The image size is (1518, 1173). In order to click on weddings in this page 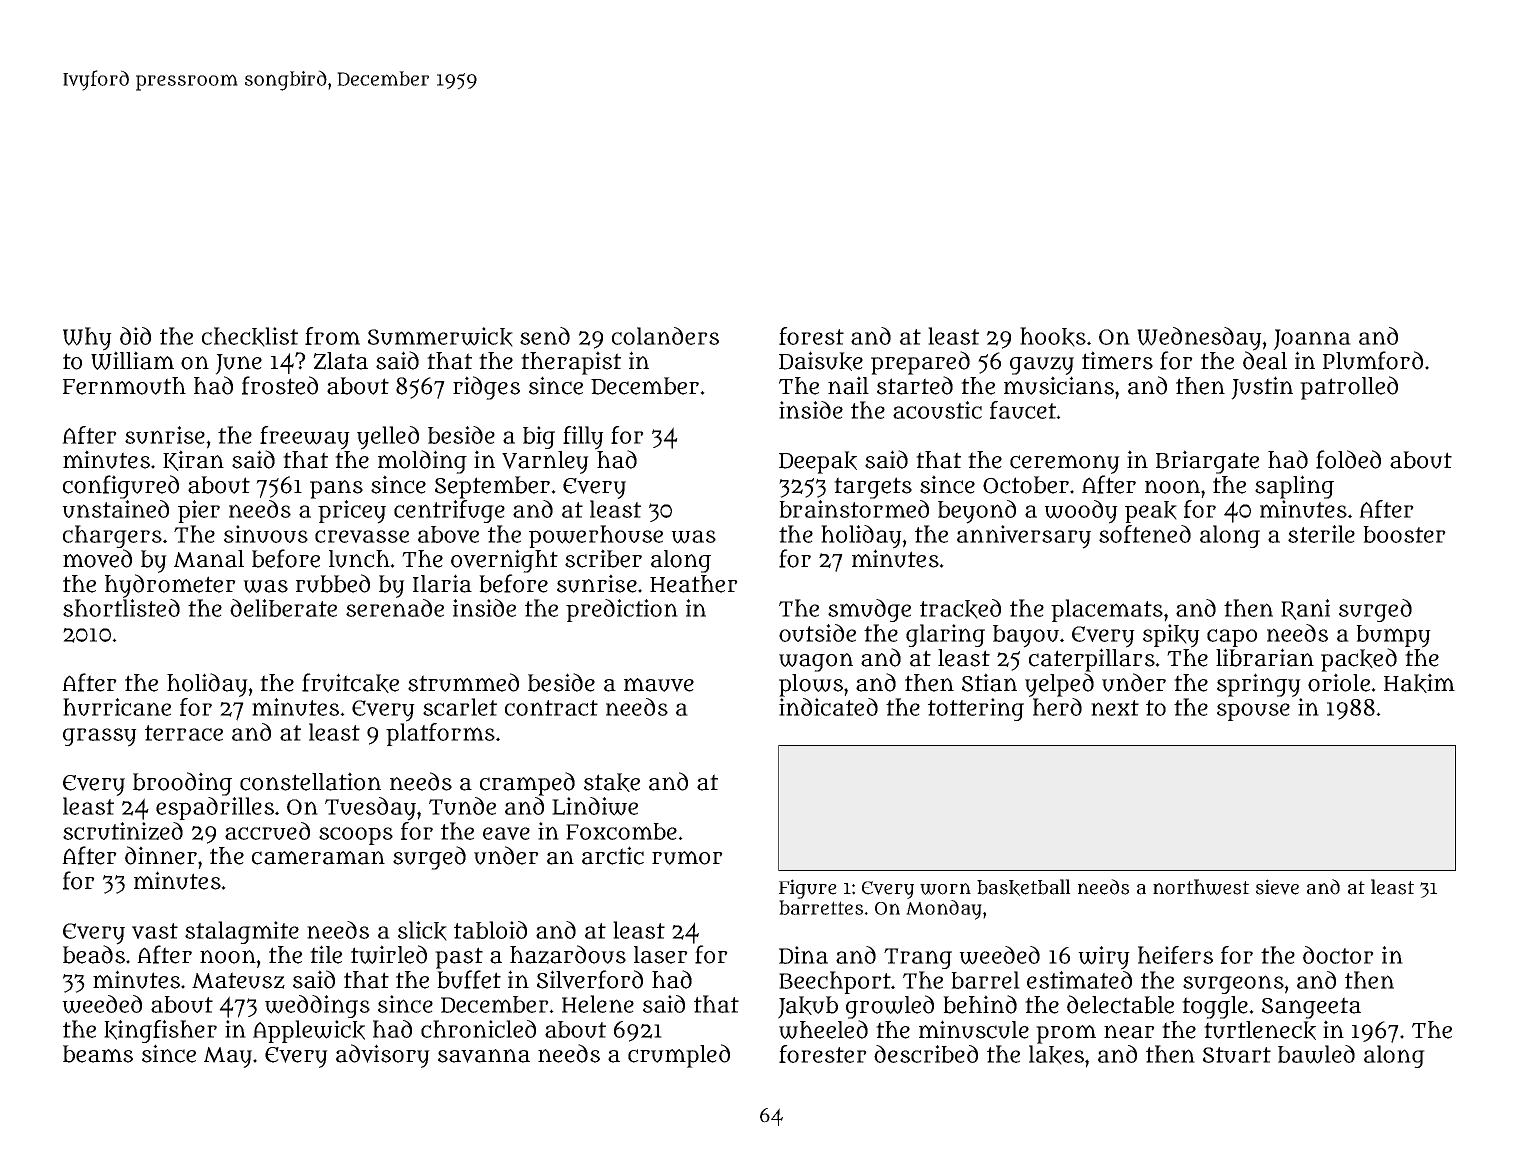, I will do `click(317, 1006)`.
